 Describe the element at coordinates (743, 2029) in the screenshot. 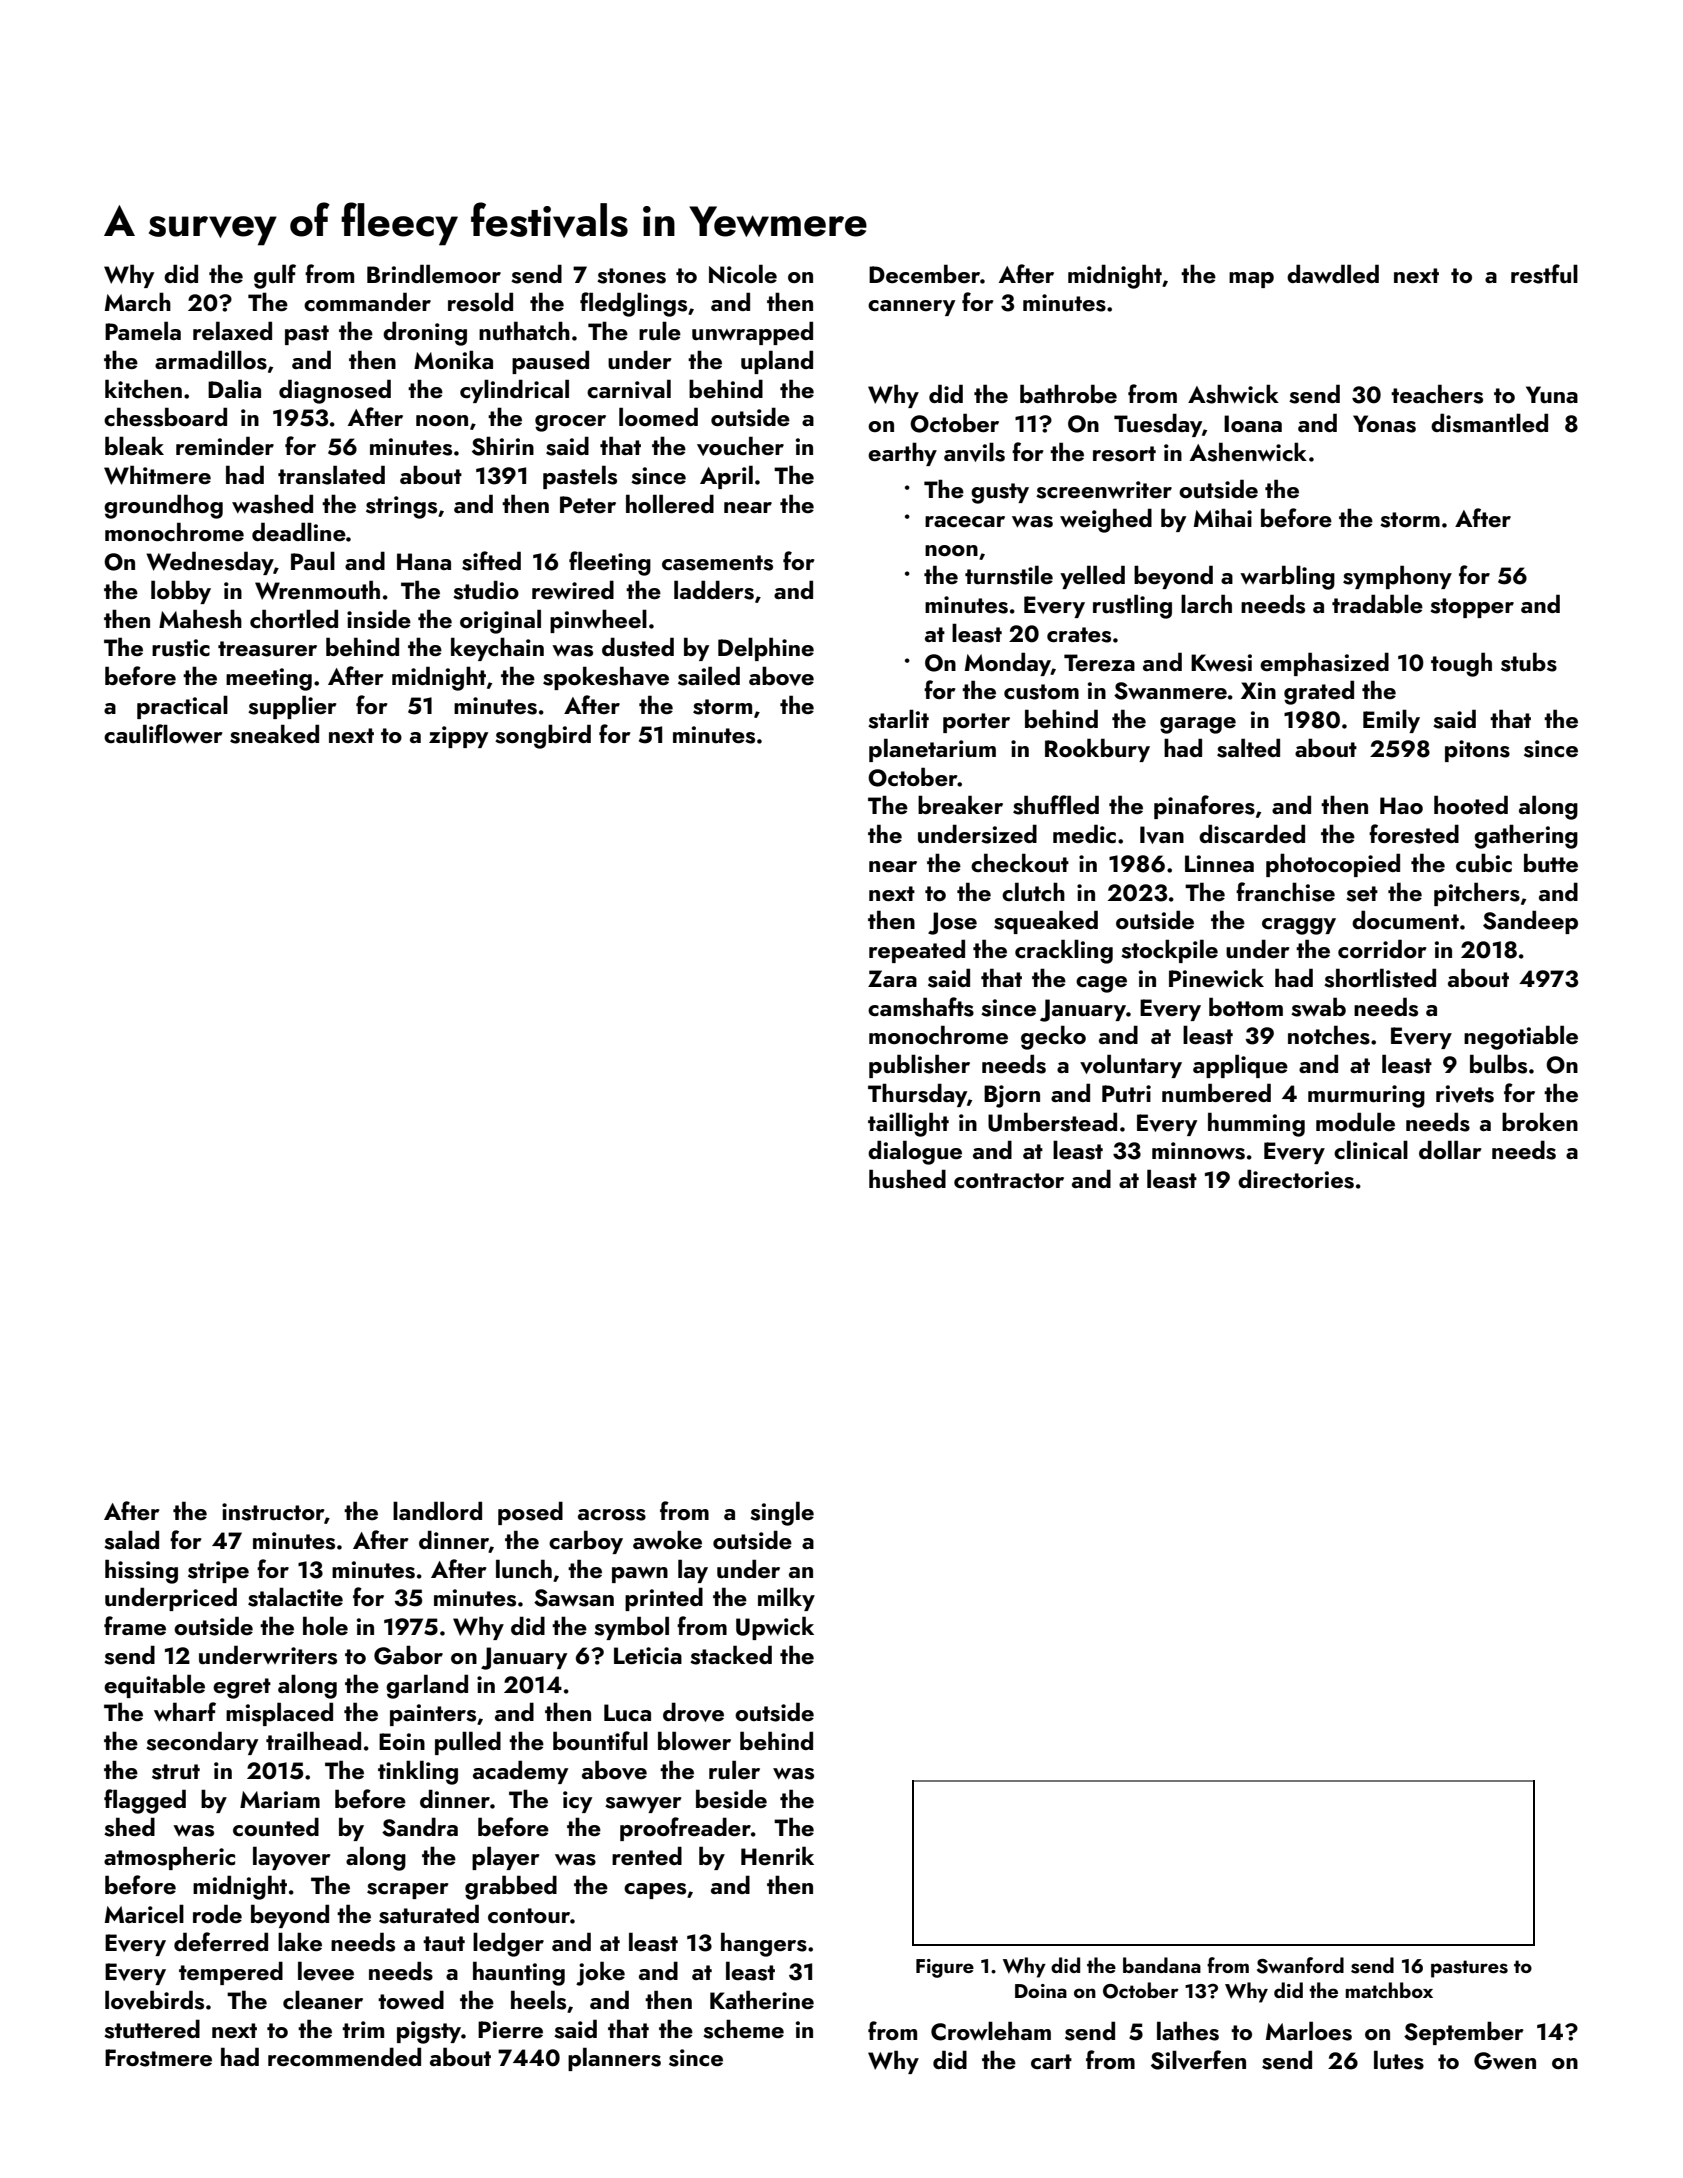

I see `scheme` at that location.
